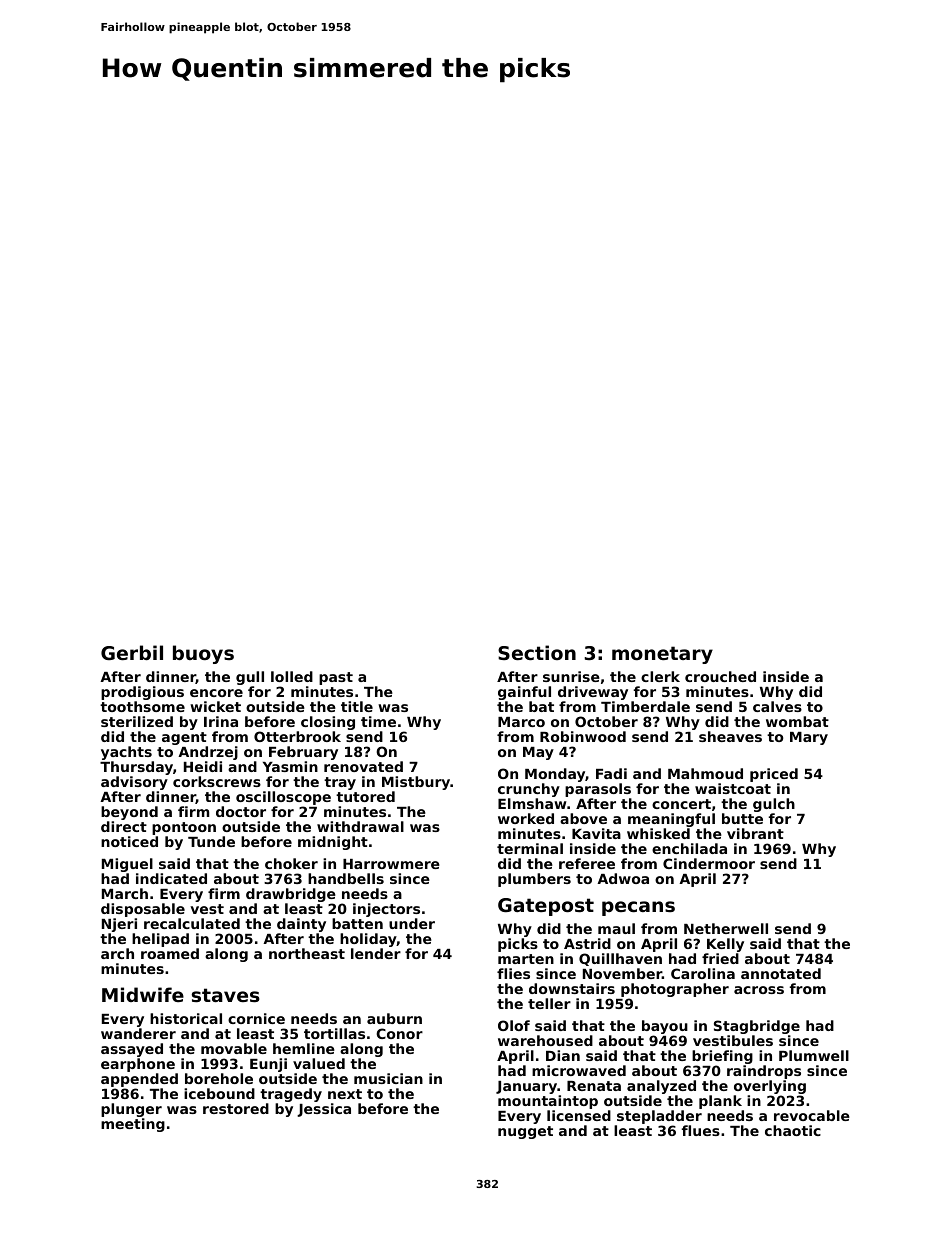  What do you see at coordinates (809, 738) in the document?
I see `Mary` at bounding box center [809, 738].
